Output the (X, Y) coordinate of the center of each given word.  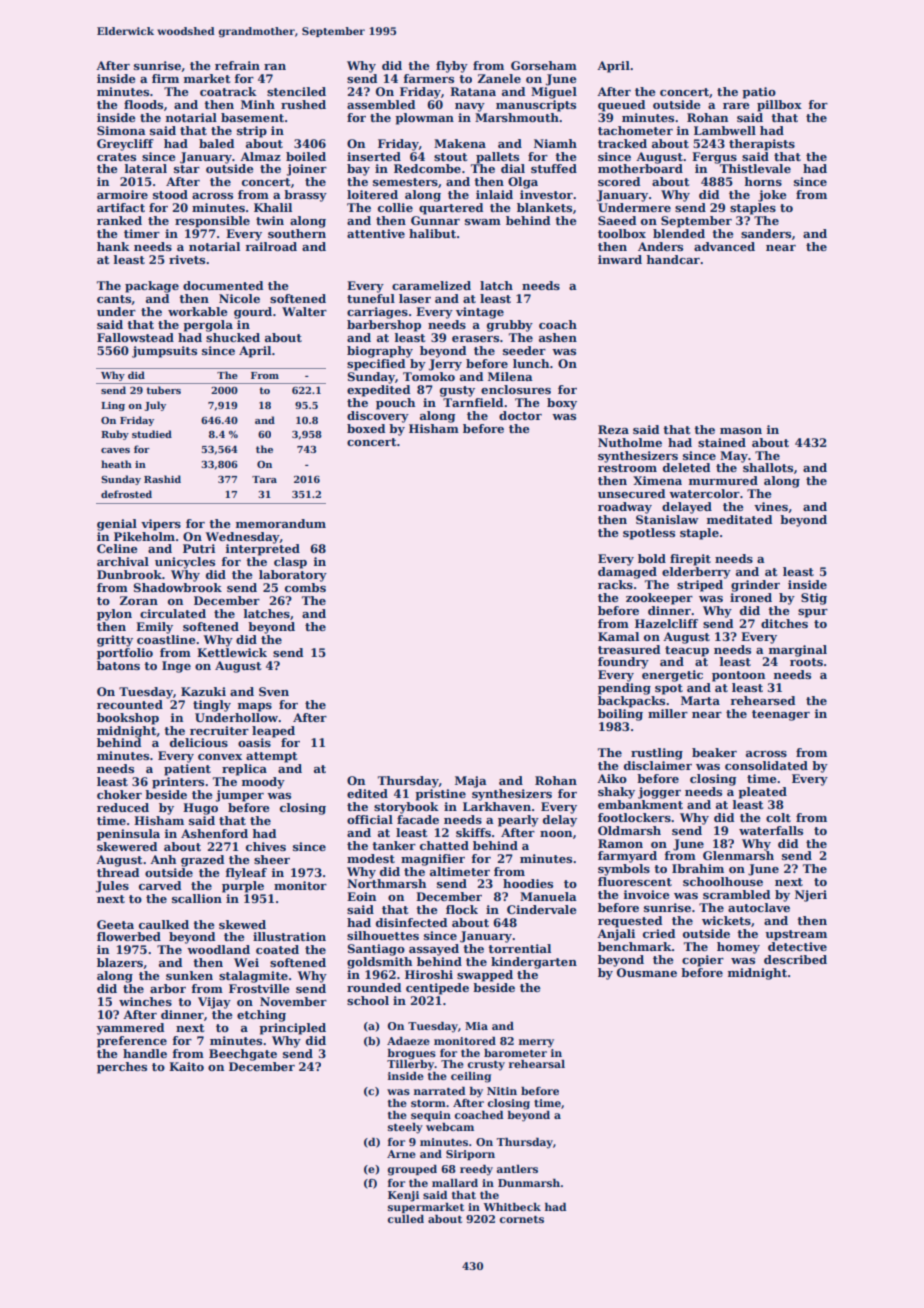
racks (615, 584)
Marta (700, 700)
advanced (724, 246)
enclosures (516, 389)
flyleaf (246, 874)
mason (741, 431)
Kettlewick (232, 652)
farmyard (627, 857)
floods (143, 104)
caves (115, 450)
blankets (544, 207)
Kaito (186, 1066)
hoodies (528, 883)
